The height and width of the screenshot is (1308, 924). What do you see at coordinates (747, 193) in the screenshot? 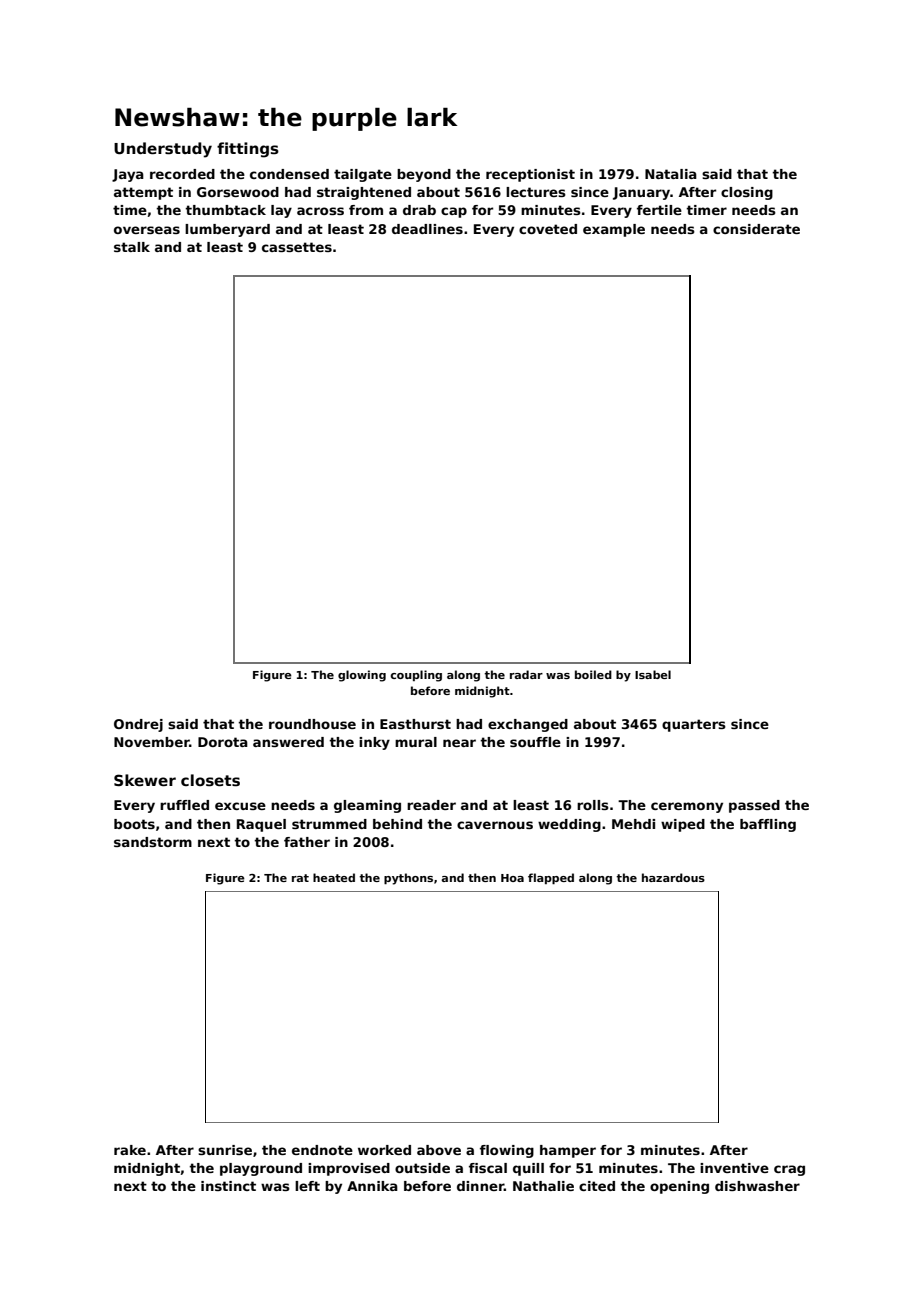
I see `closing` at bounding box center [747, 193].
